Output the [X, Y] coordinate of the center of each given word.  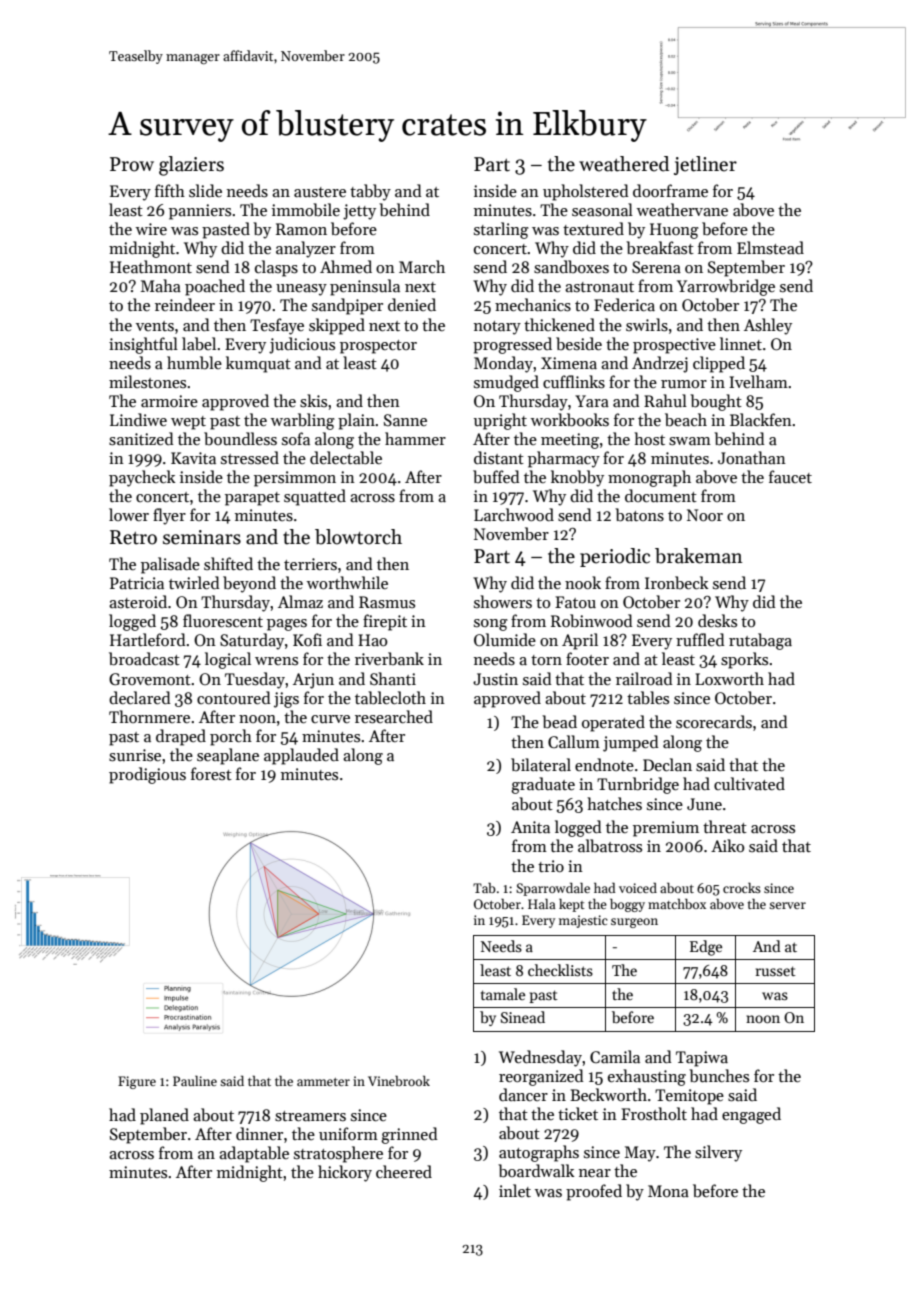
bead [559, 722]
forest [211, 773]
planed [164, 1116]
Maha [161, 285]
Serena [656, 267]
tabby [370, 192]
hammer [415, 438]
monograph [649, 478]
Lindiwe [138, 419]
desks [717, 620]
